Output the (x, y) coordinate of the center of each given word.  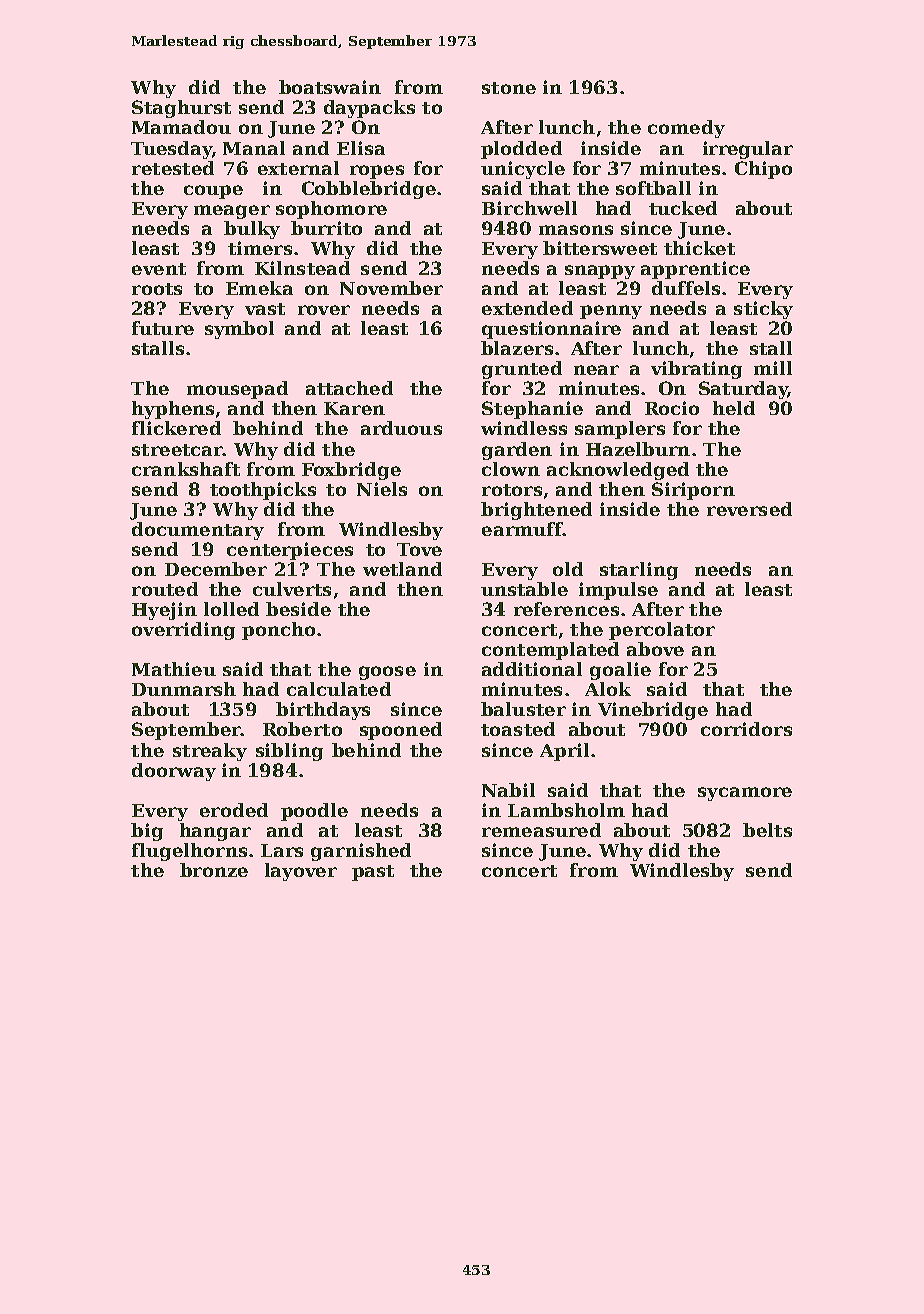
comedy (686, 129)
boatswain (330, 87)
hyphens (173, 410)
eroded (234, 810)
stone (509, 88)
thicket (699, 248)
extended (527, 308)
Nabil (508, 790)
